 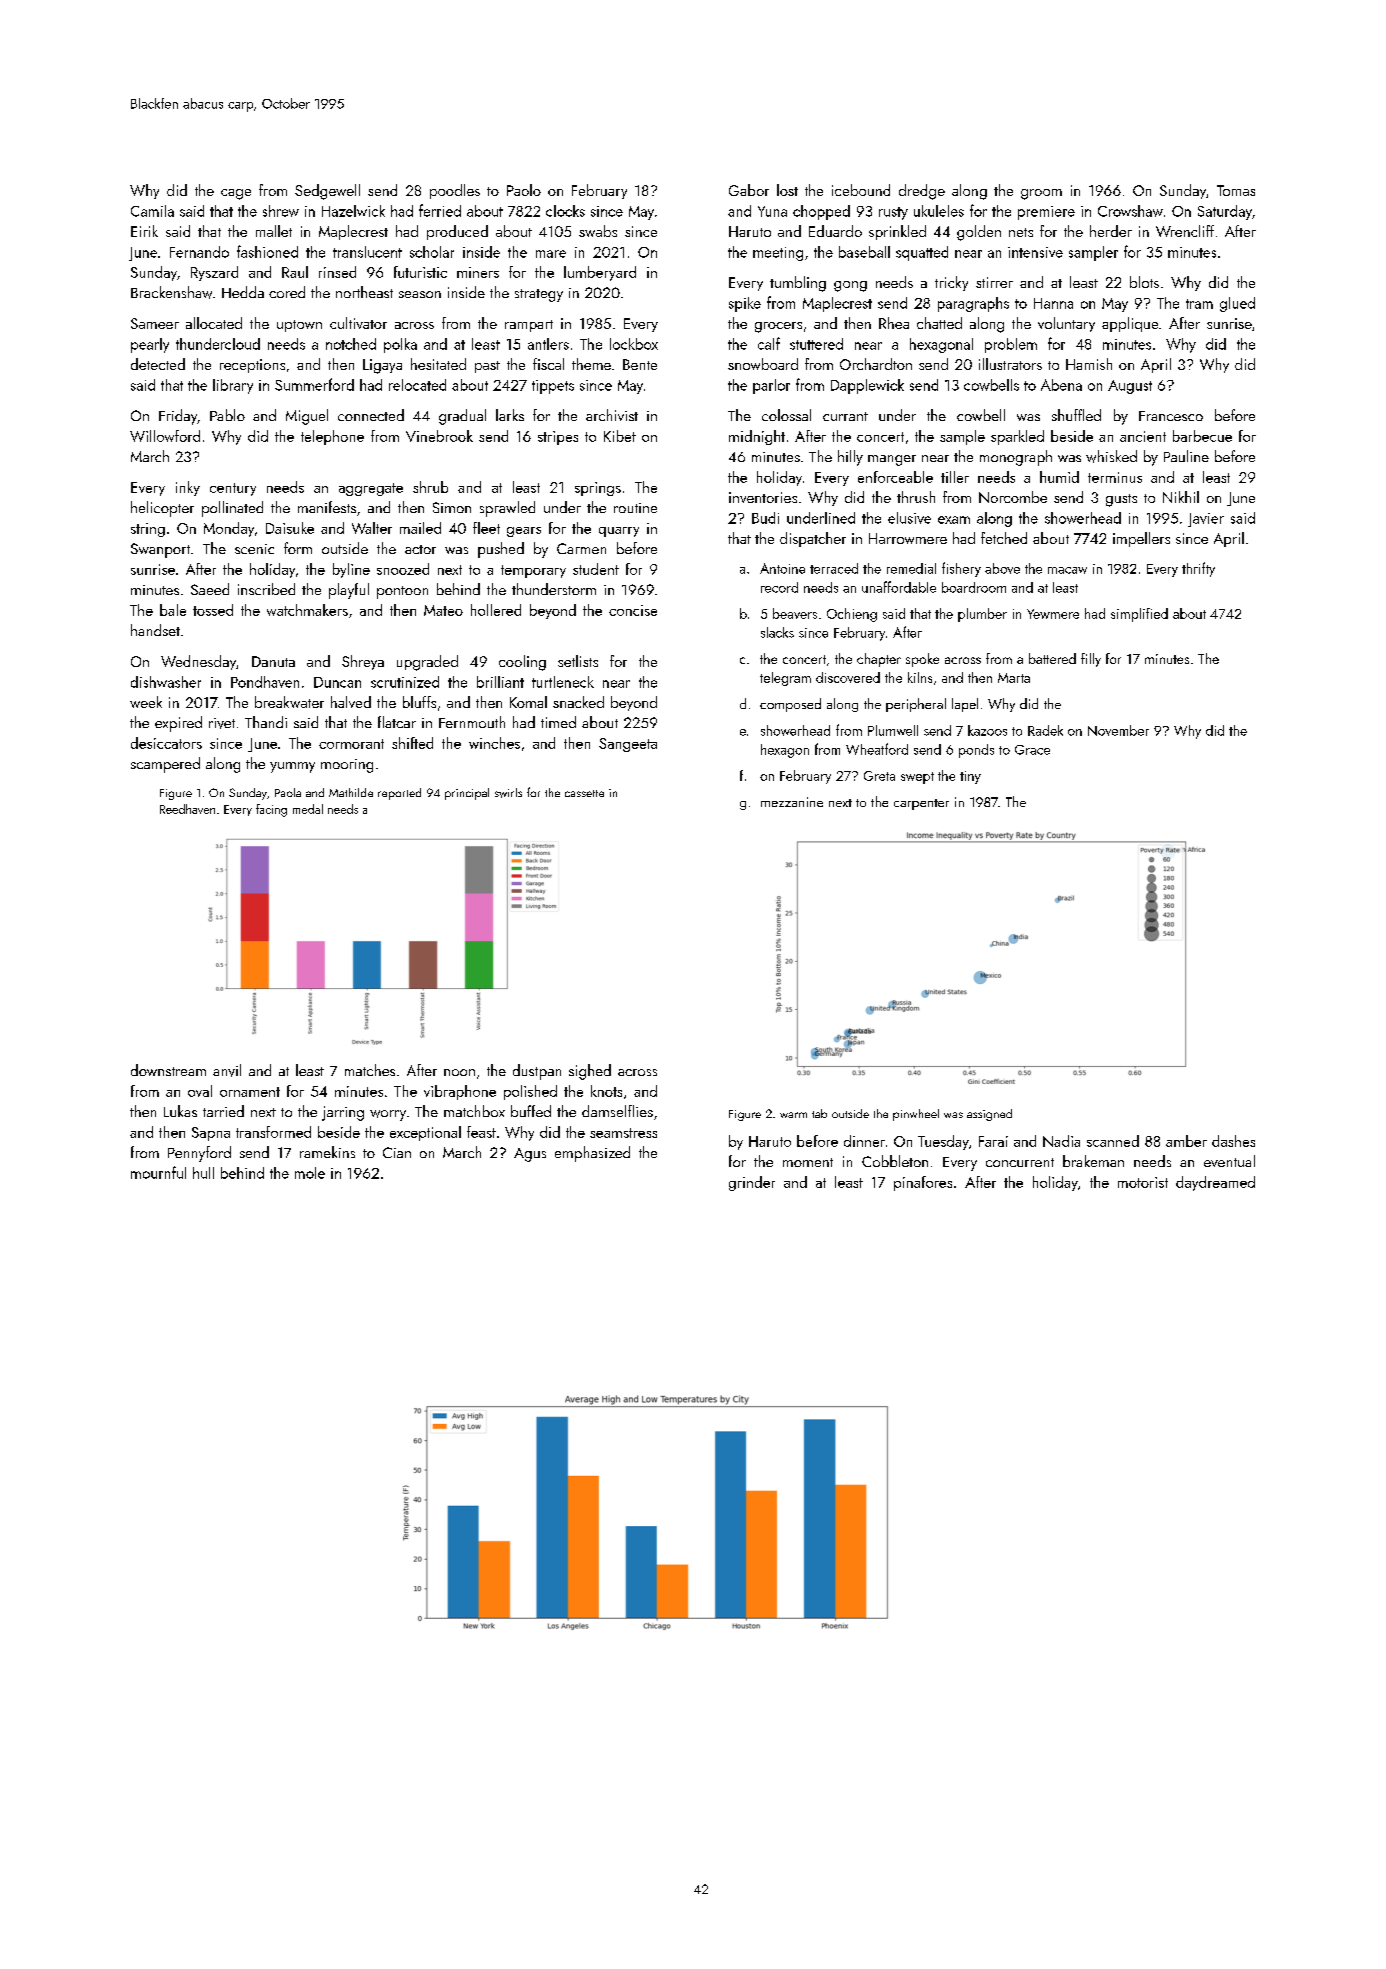 I want to click on mournful, so click(x=158, y=1172).
